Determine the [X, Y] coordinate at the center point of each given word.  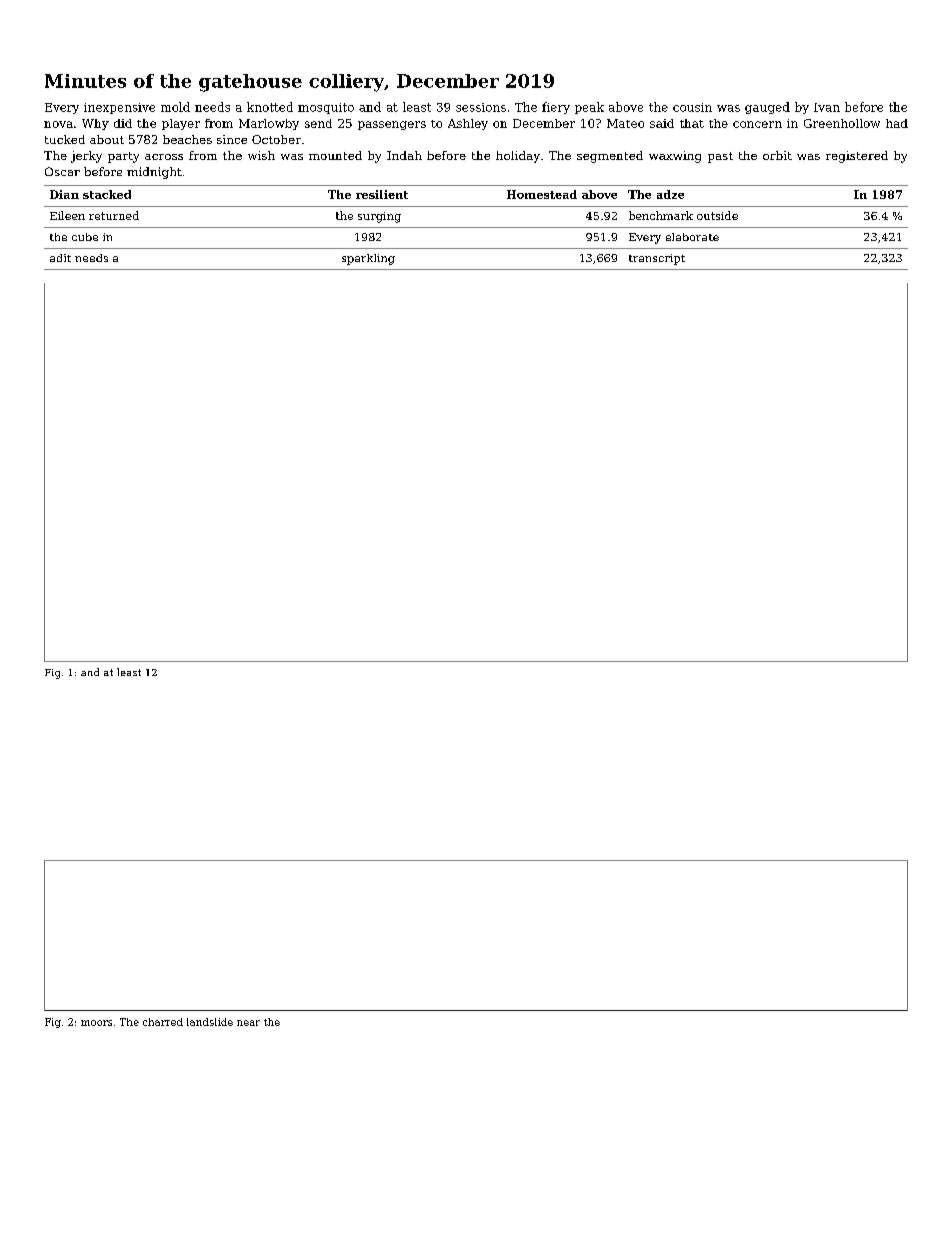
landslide [210, 1022]
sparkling [368, 259]
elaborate [692, 237]
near [248, 1023]
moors [96, 1023]
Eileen [67, 215]
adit [60, 258]
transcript [657, 259]
